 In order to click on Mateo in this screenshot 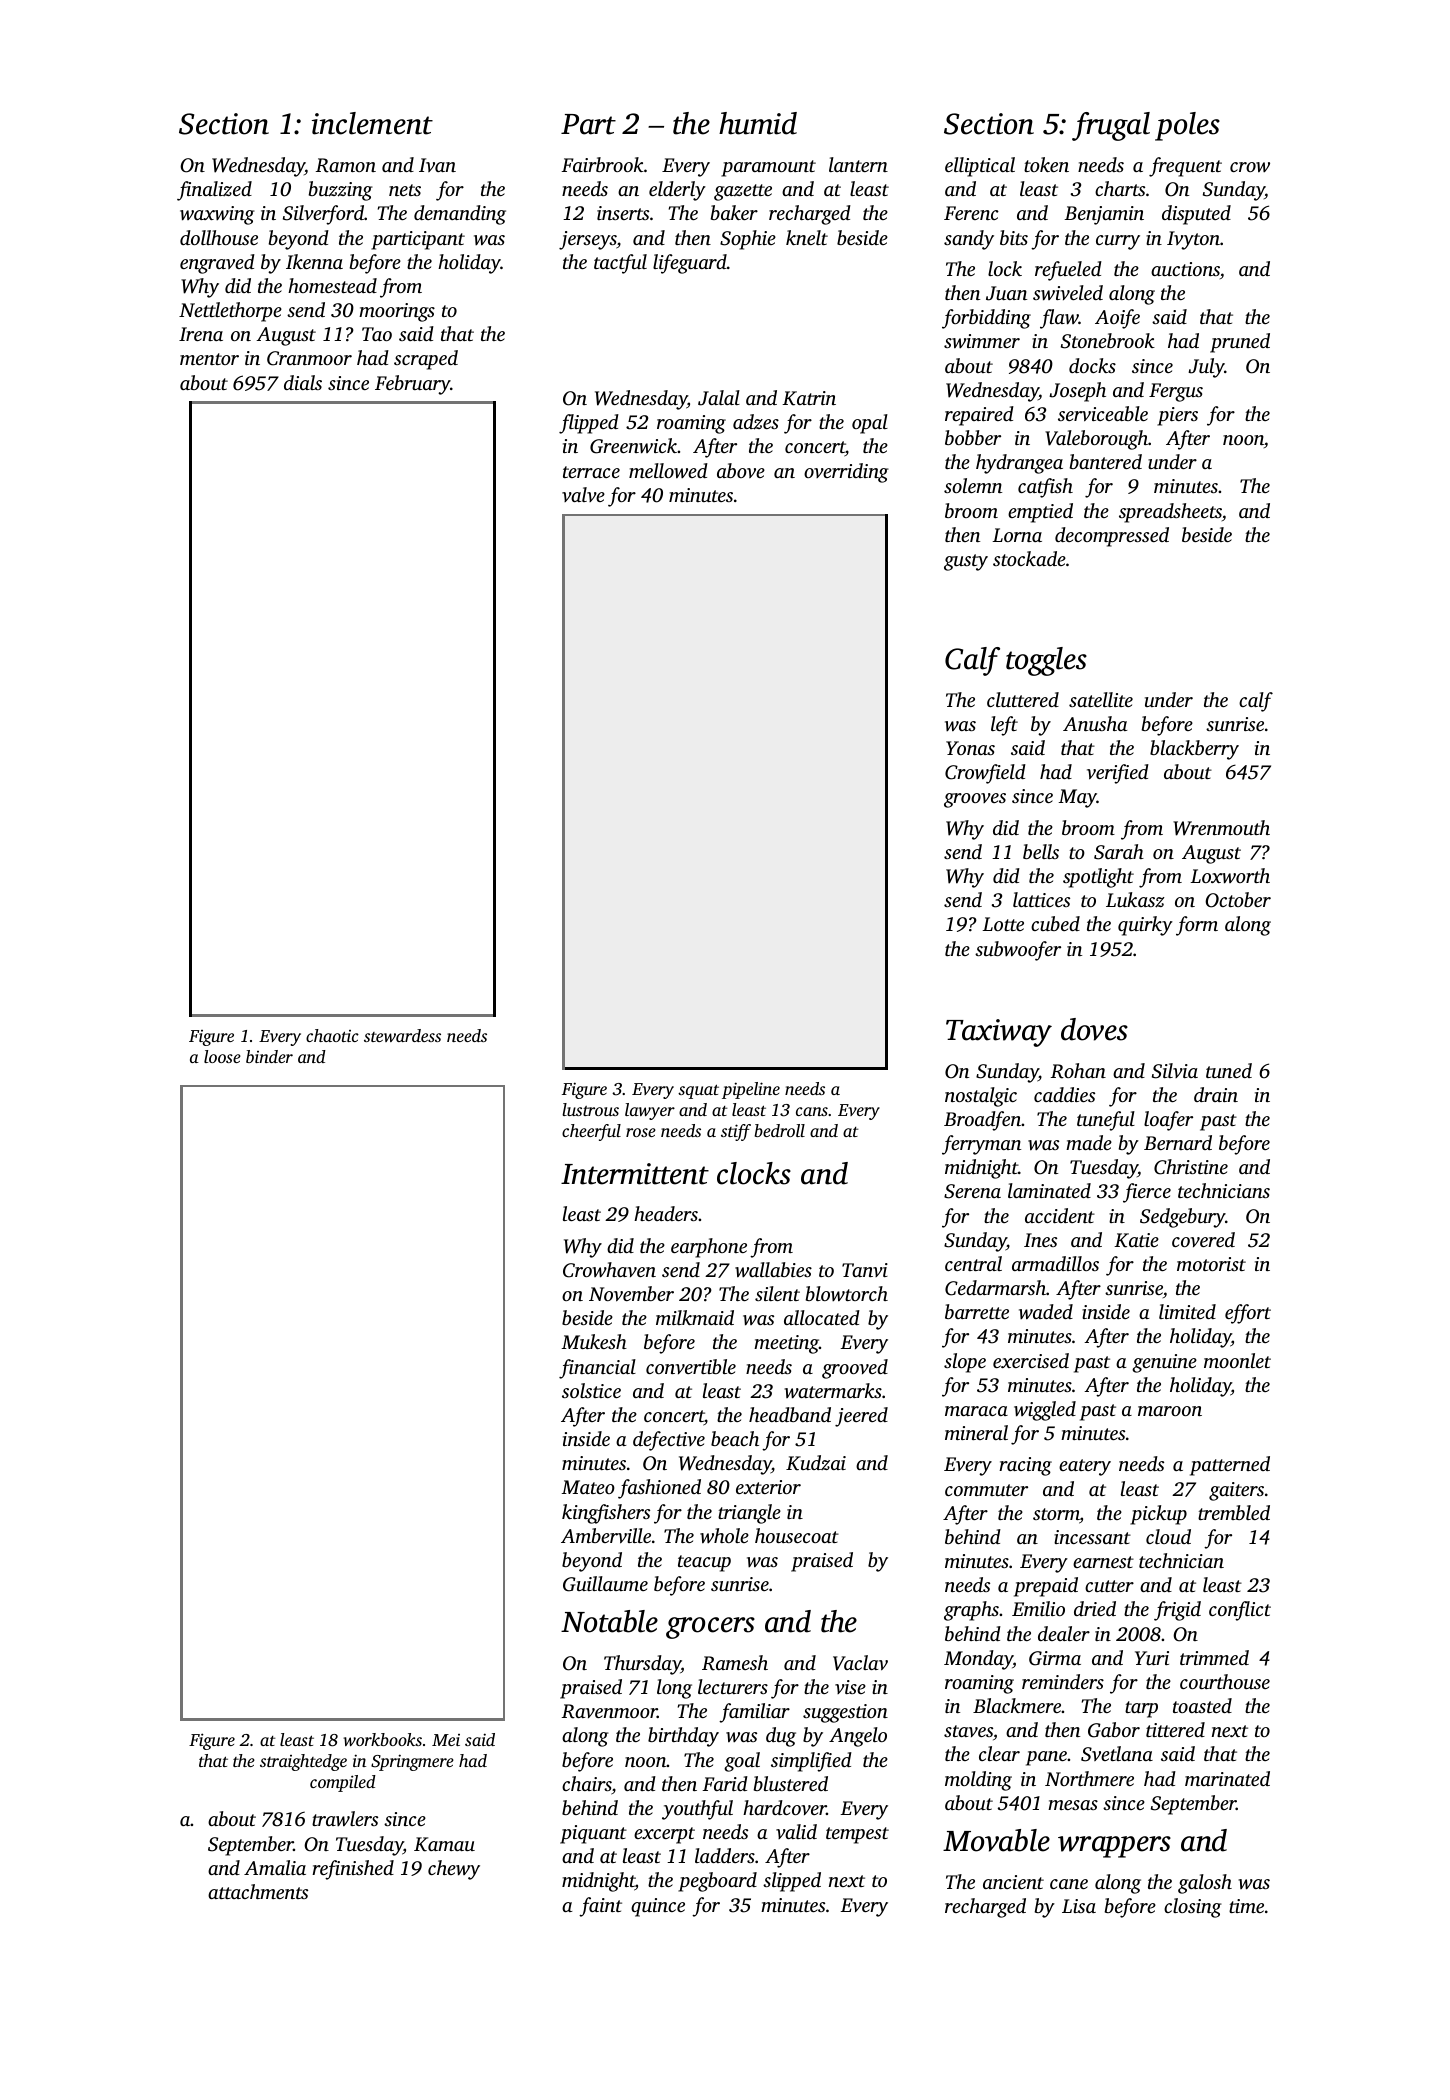, I will do `click(588, 1487)`.
